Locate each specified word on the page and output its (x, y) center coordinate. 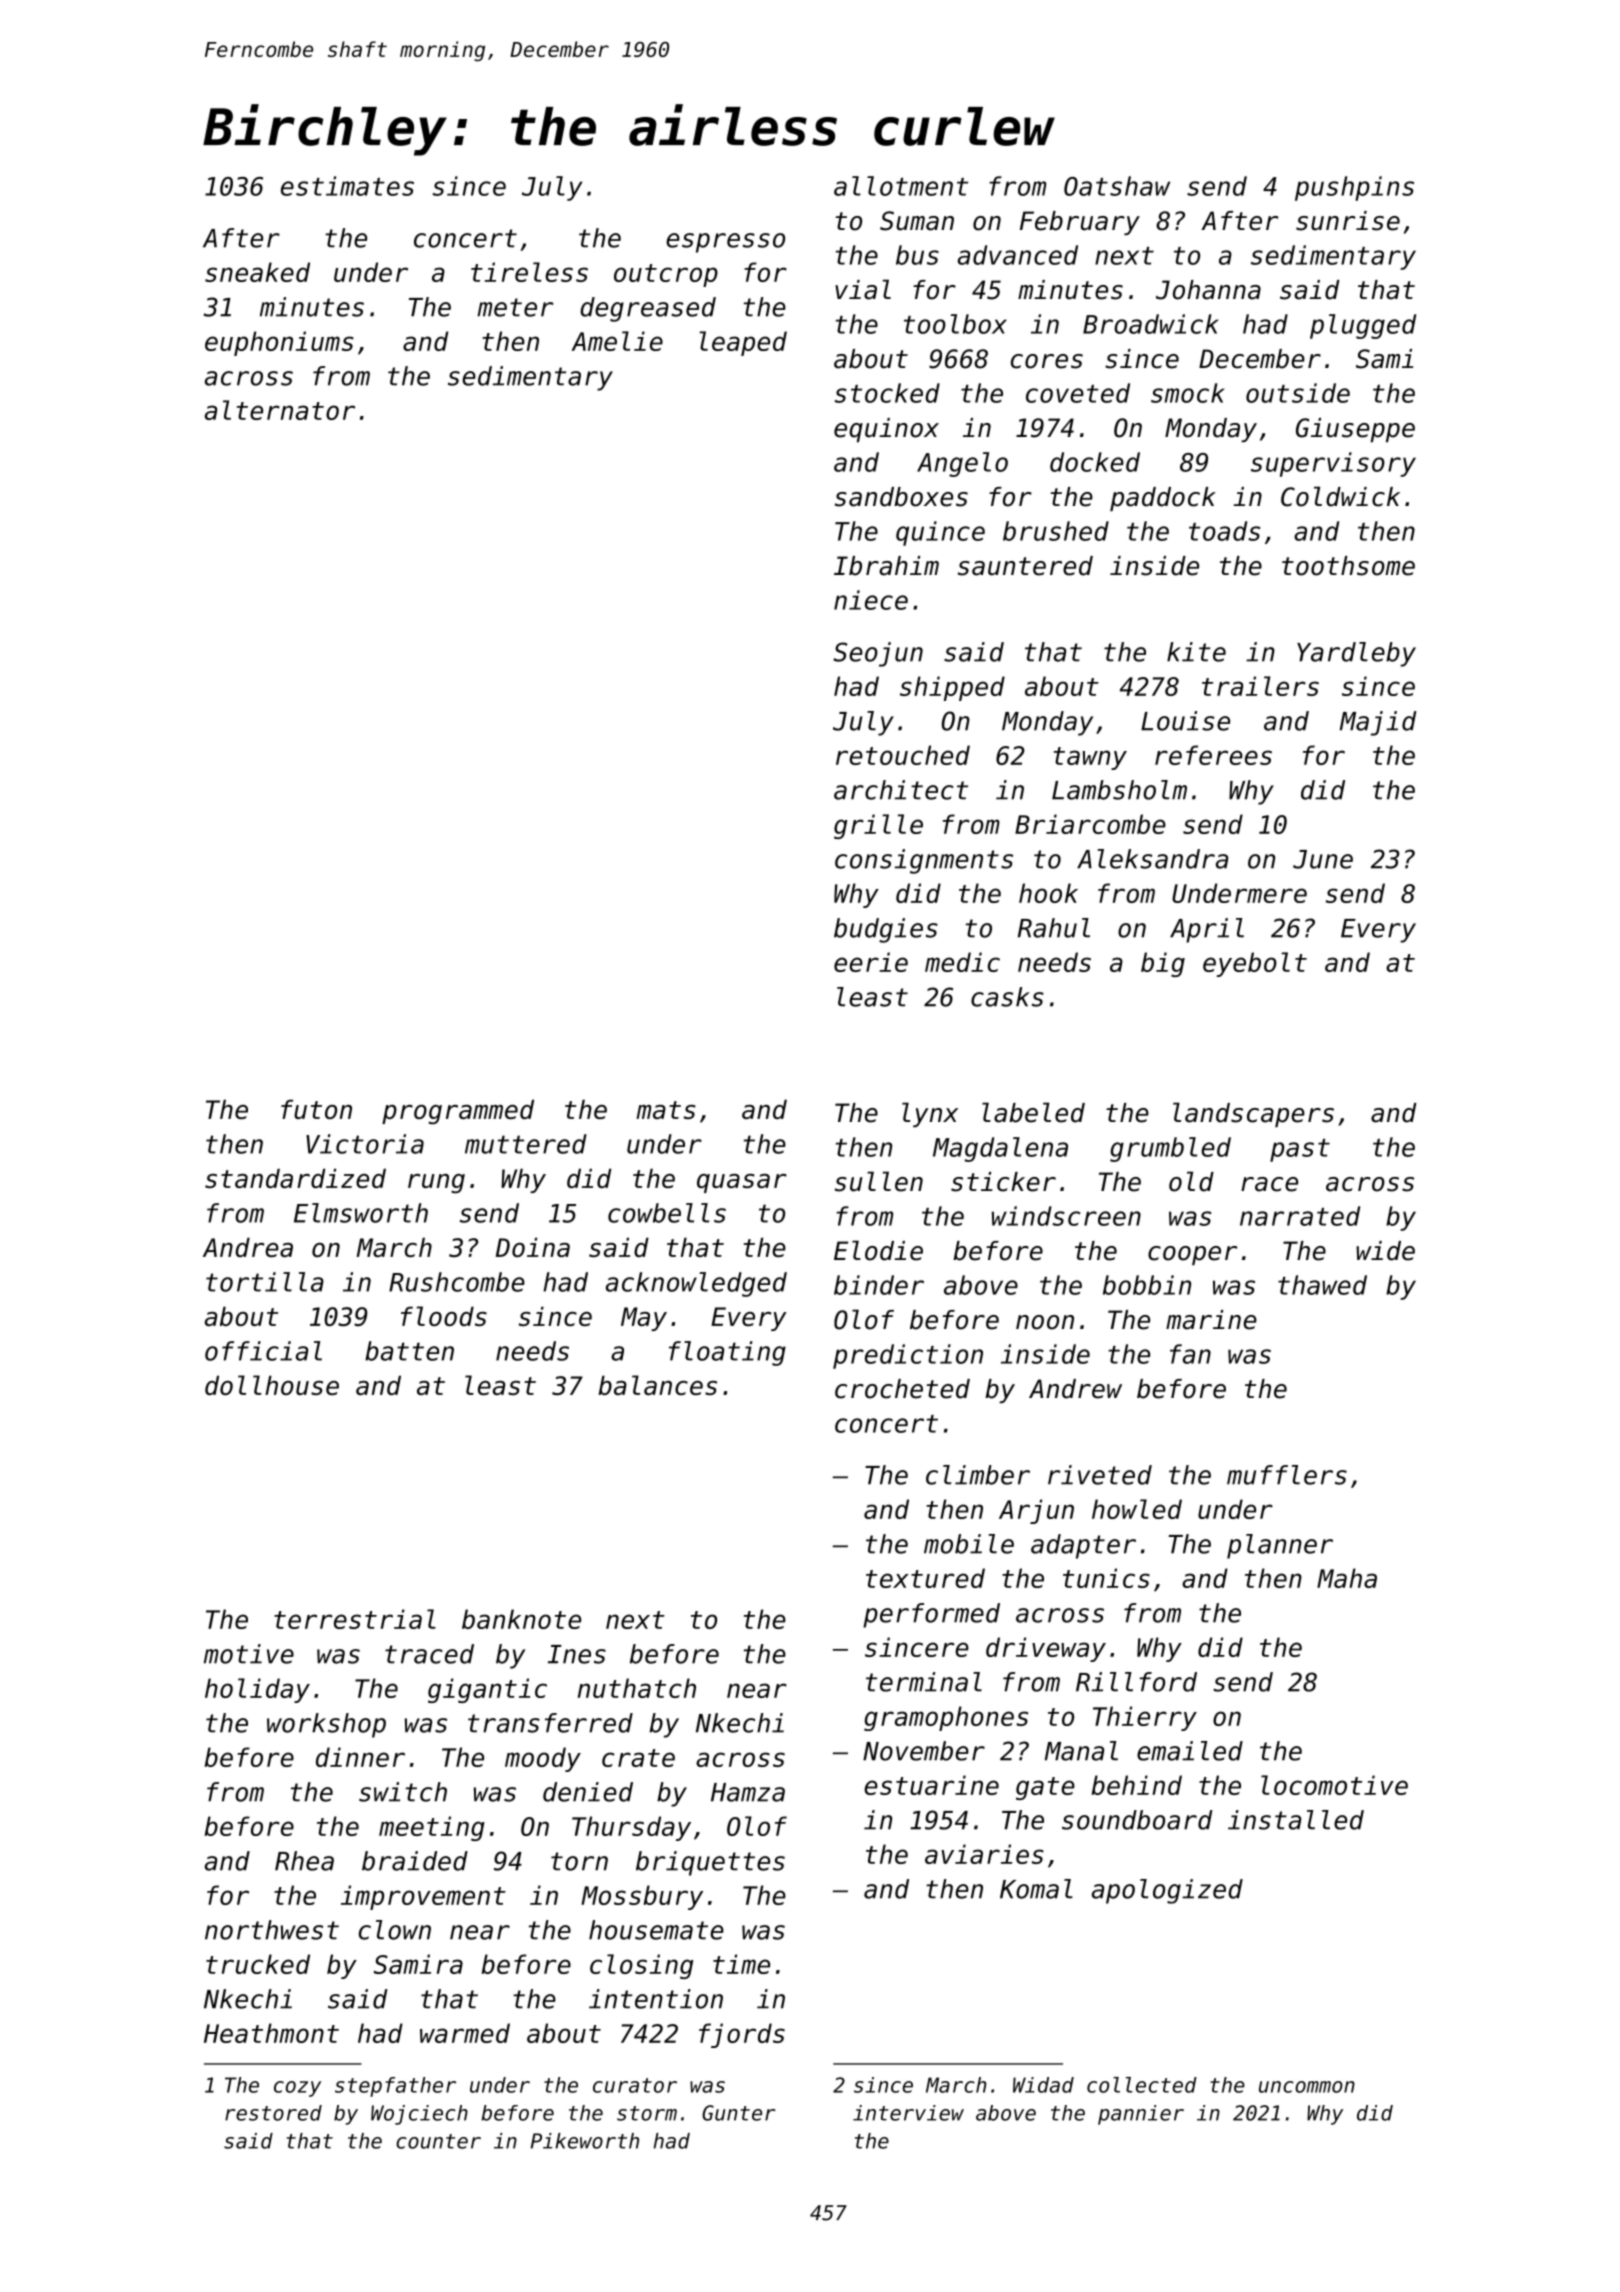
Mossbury (642, 1897)
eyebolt (1255, 964)
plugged (1363, 326)
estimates (347, 186)
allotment (901, 186)
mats (666, 1110)
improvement (423, 1897)
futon (316, 1109)
